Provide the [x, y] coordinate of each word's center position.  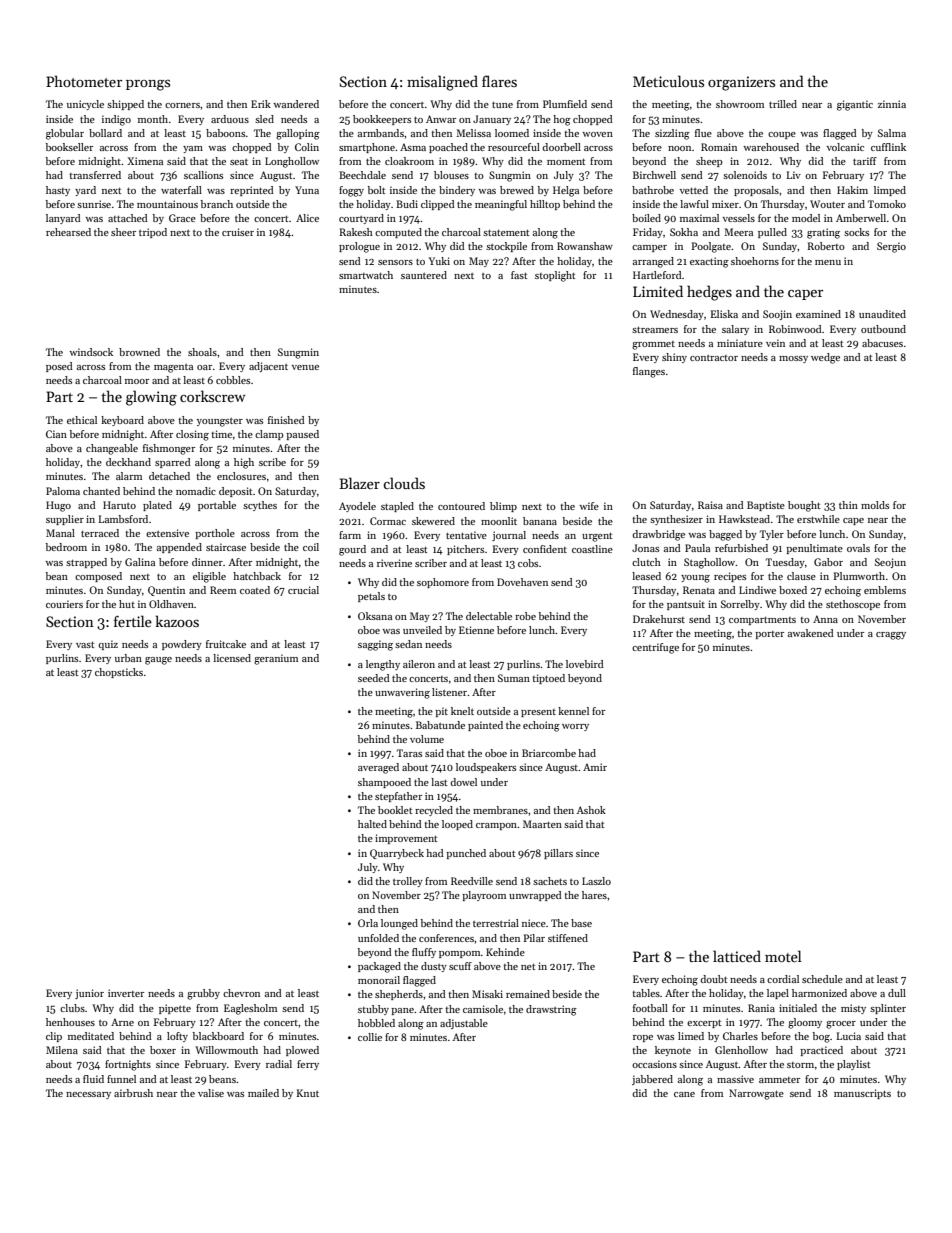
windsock [91, 352]
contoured [461, 506]
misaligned [442, 83]
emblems [885, 590]
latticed [737, 956]
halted [372, 824]
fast [519, 275]
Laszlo [596, 881]
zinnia [892, 104]
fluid [93, 1079]
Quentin [166, 591]
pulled [772, 233]
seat [239, 162]
